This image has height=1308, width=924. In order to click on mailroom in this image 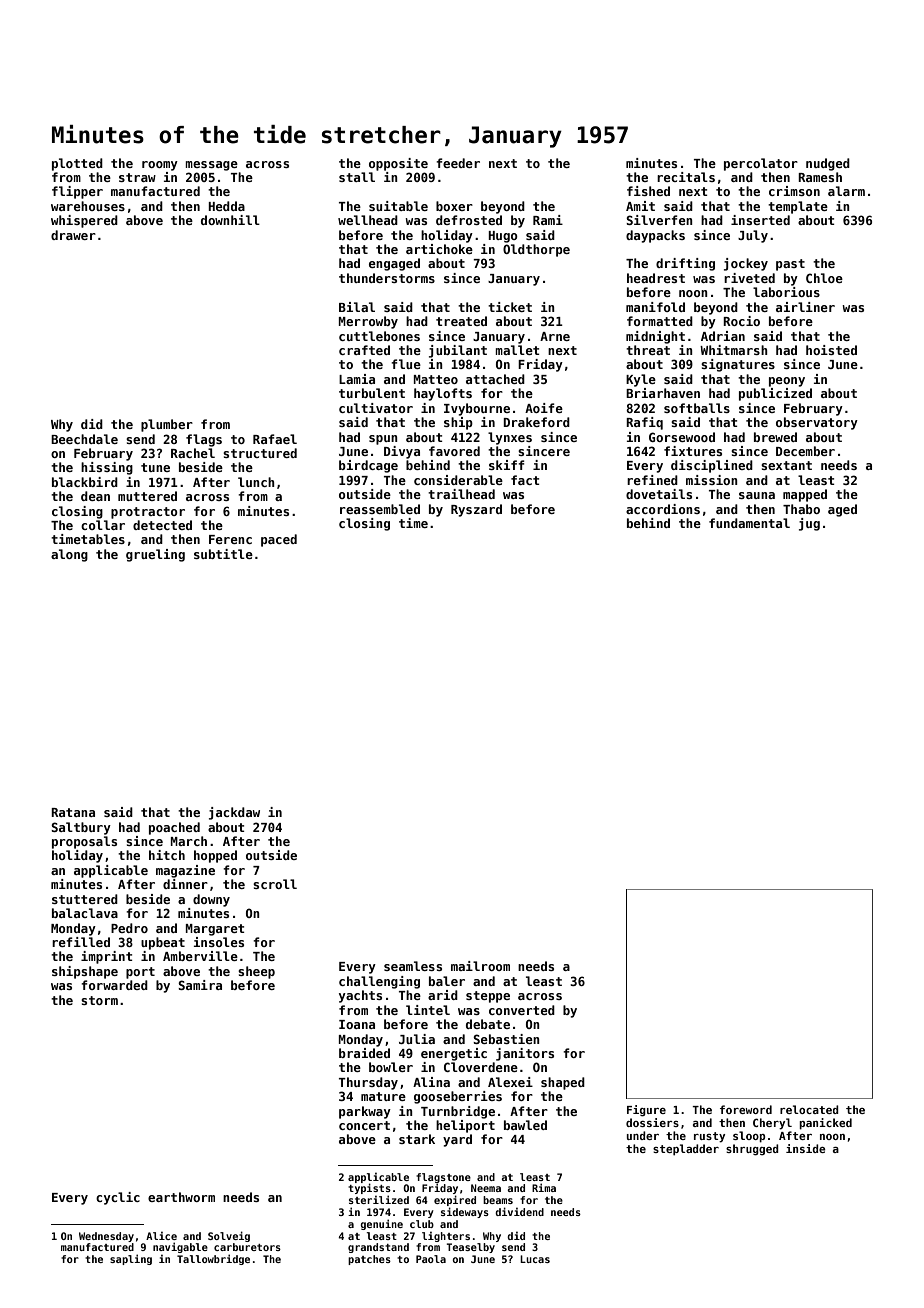, I will do `click(480, 966)`.
